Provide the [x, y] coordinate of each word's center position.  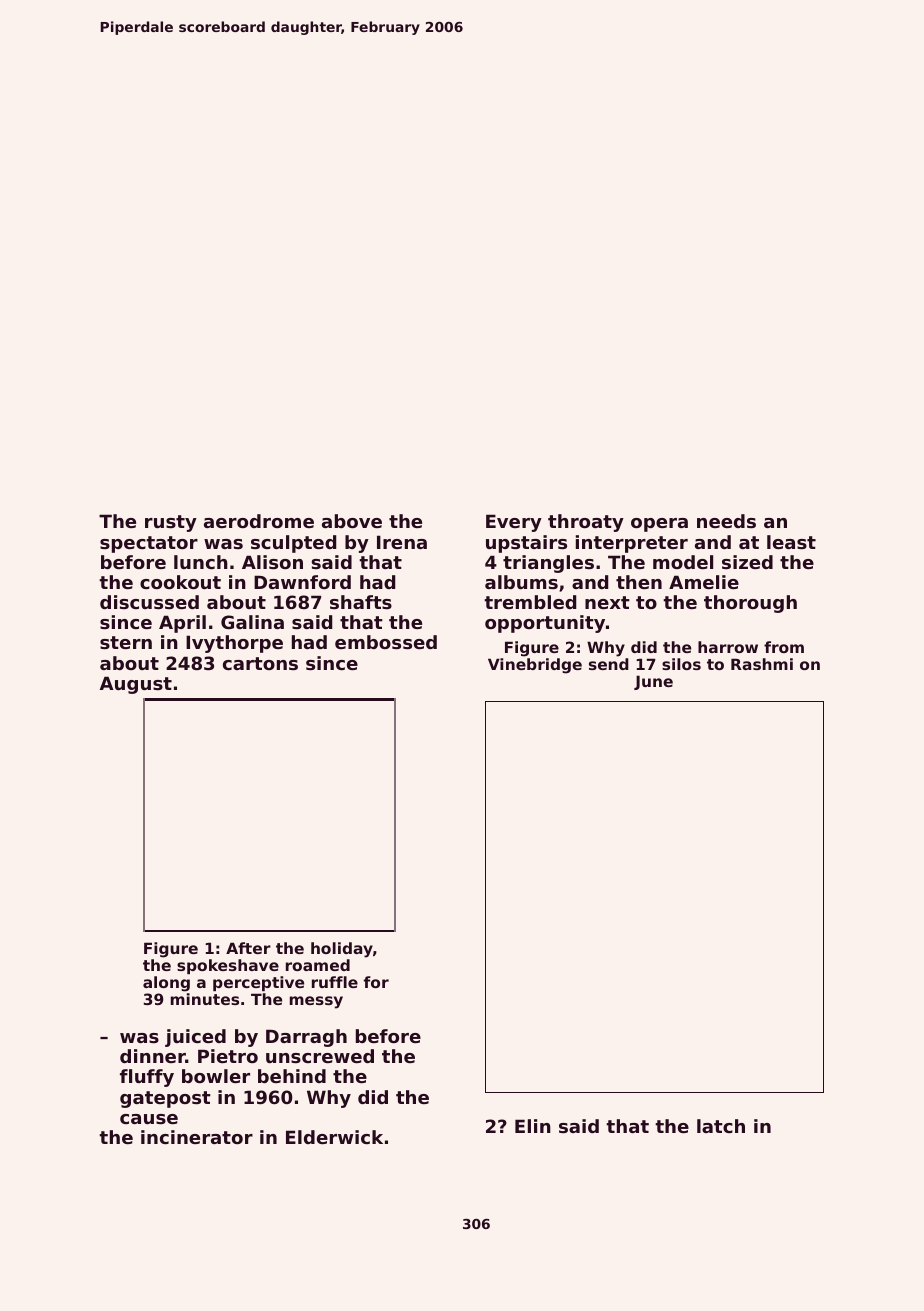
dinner [153, 1056]
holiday [342, 950]
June [653, 682]
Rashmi [762, 664]
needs [726, 521]
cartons [260, 663]
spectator [149, 544]
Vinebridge [535, 666]
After [248, 948]
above [352, 521]
